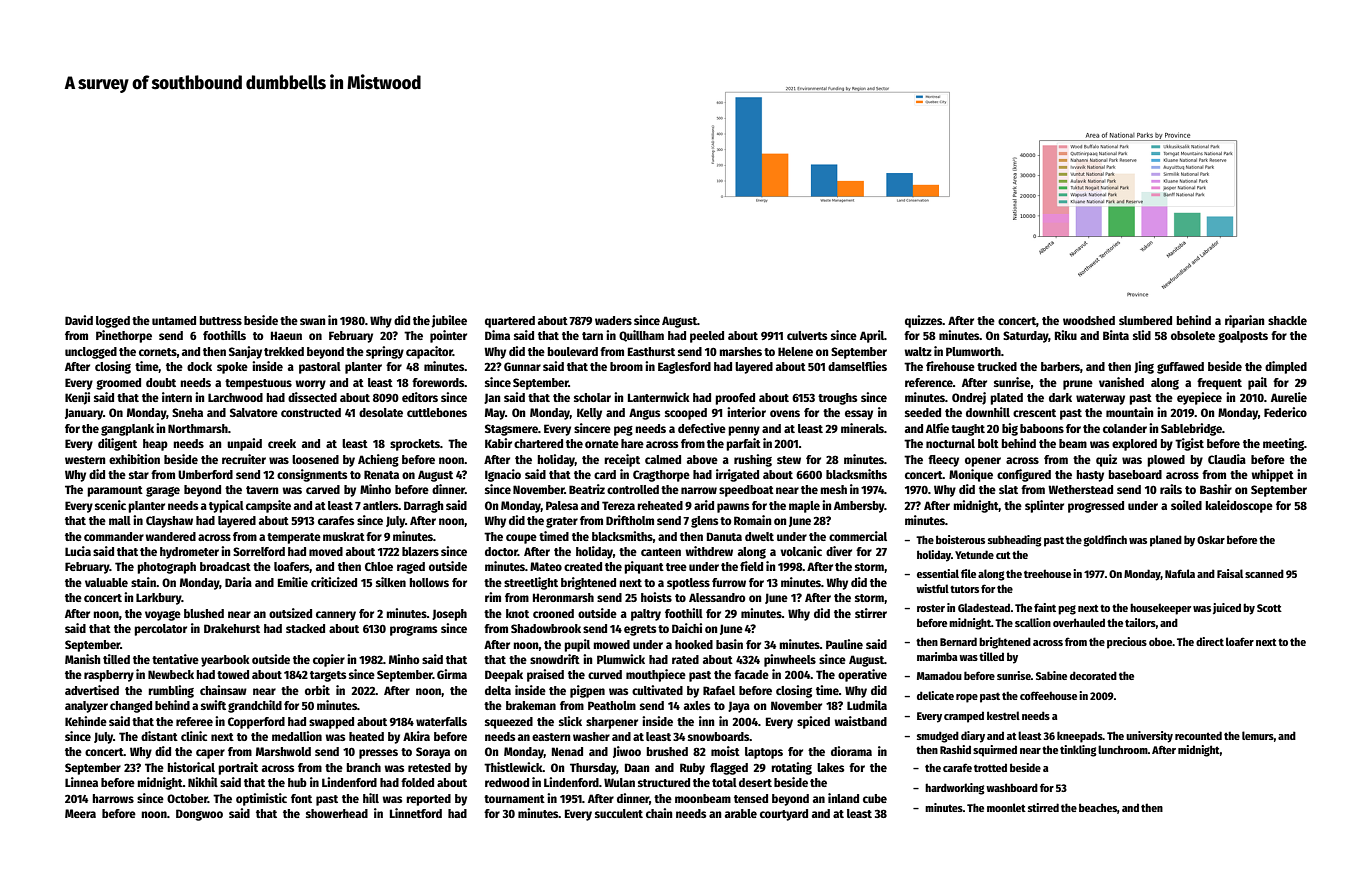  What do you see at coordinates (1216, 489) in the screenshot?
I see `Bashir` at bounding box center [1216, 489].
